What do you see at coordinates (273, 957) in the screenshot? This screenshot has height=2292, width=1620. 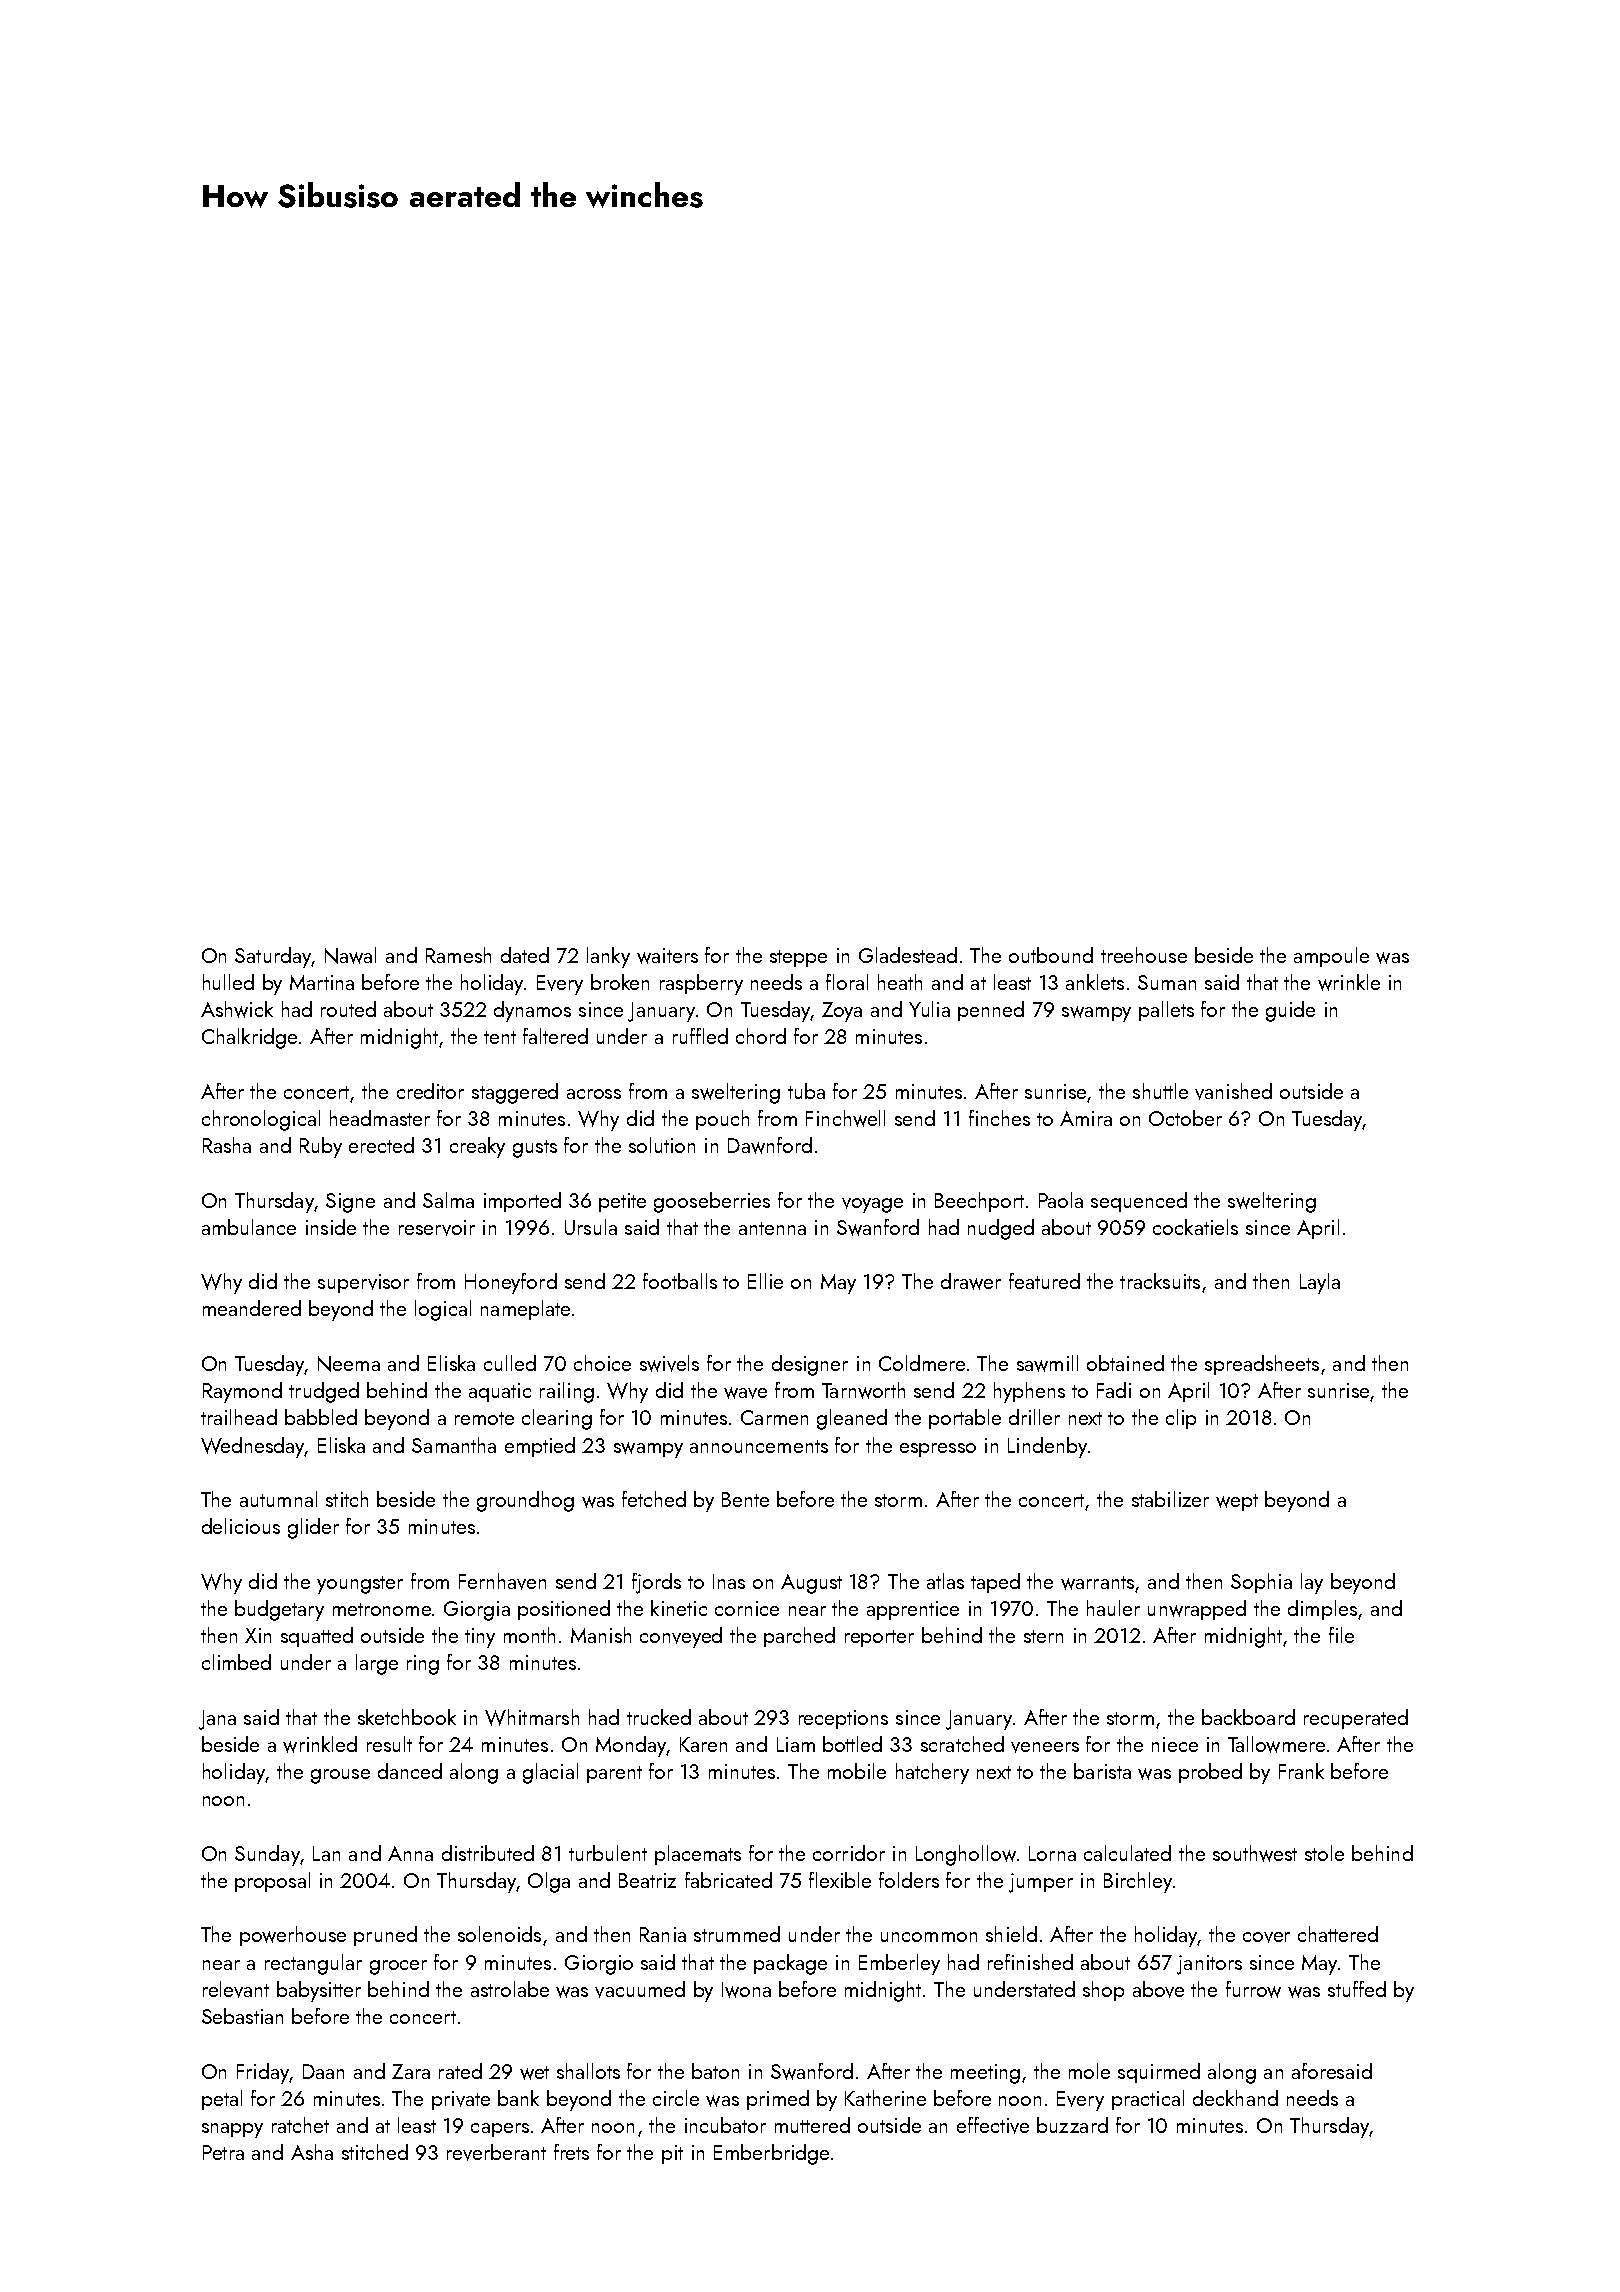 I see `Saturday` at bounding box center [273, 957].
